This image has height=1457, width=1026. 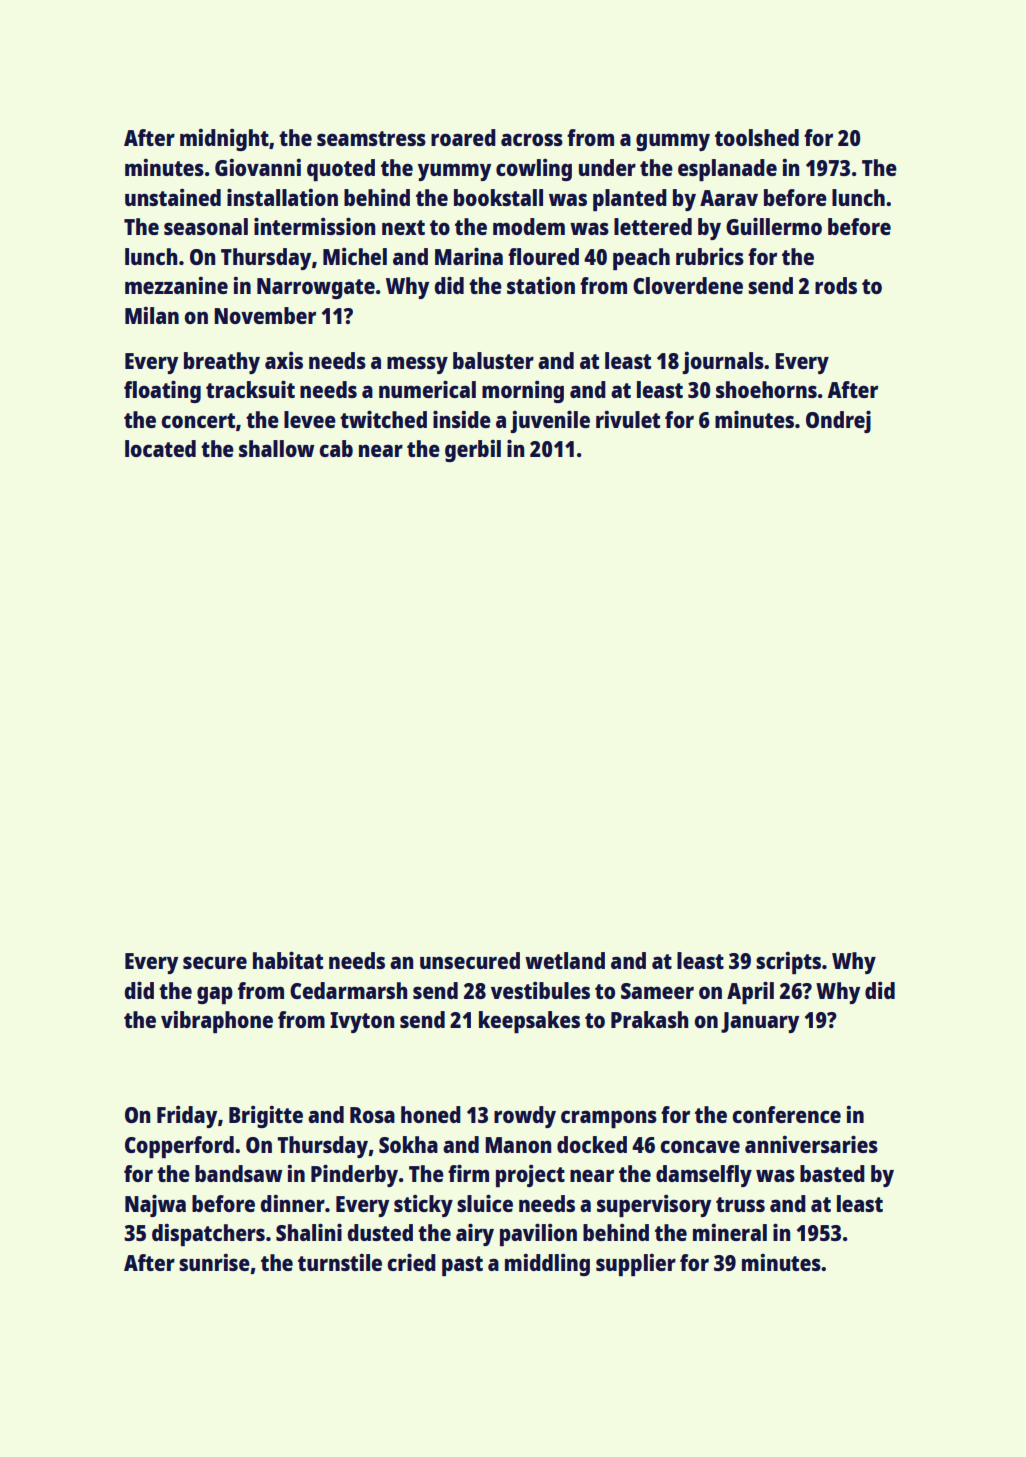 What do you see at coordinates (628, 419) in the image?
I see `rivulet` at bounding box center [628, 419].
